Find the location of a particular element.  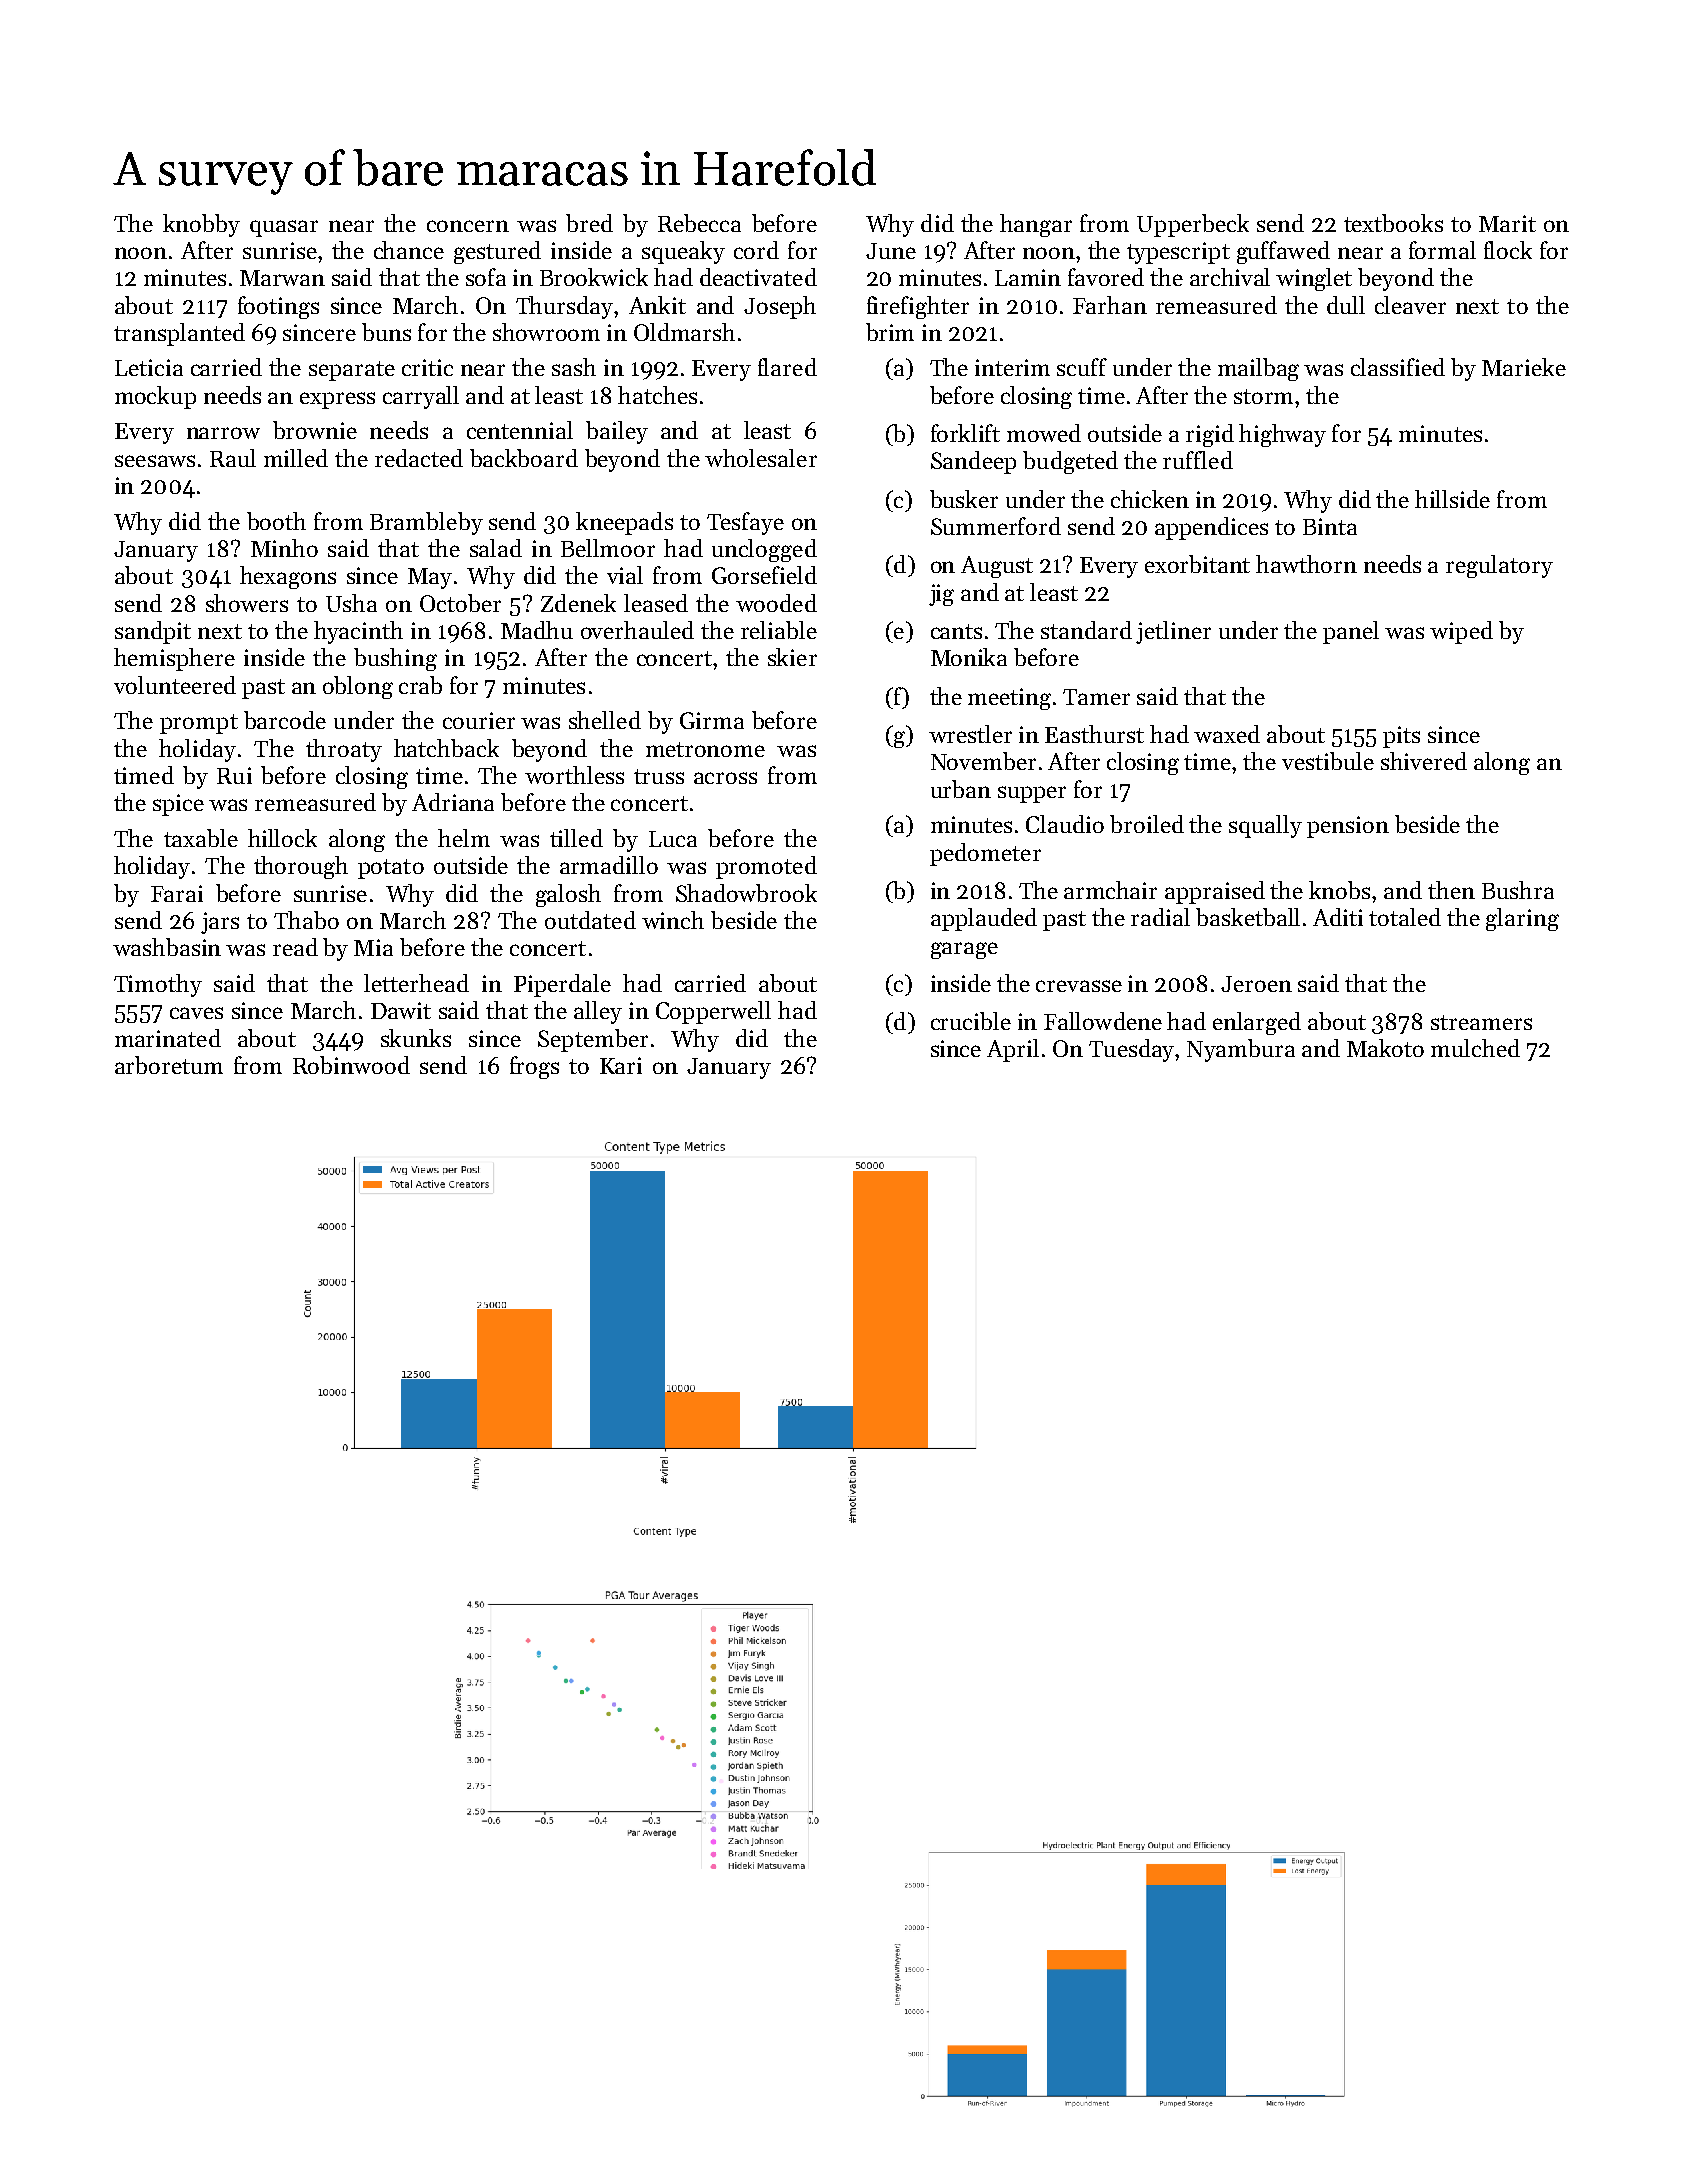

Dawit is located at coordinates (401, 1010).
